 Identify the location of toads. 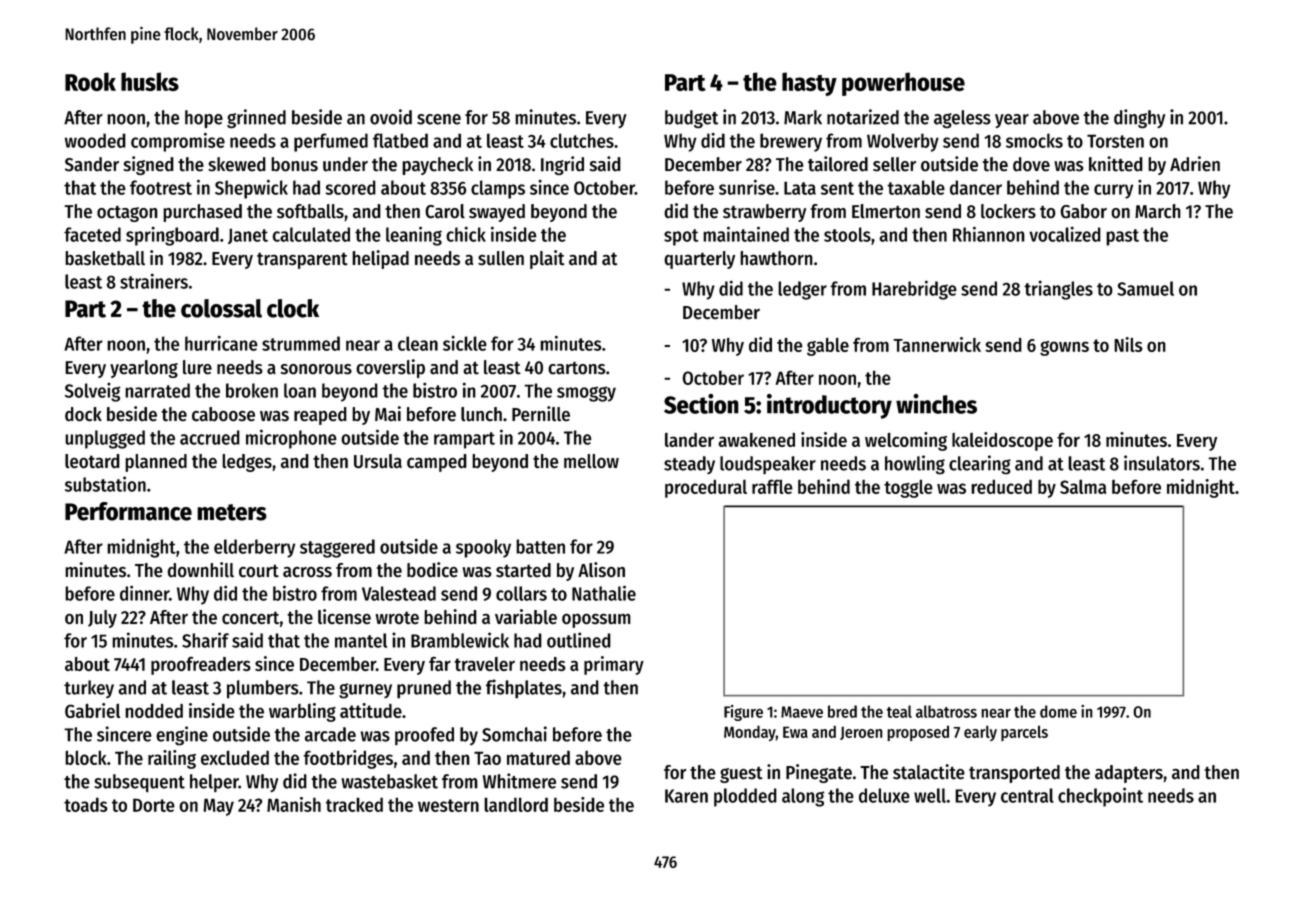
(86, 804).
